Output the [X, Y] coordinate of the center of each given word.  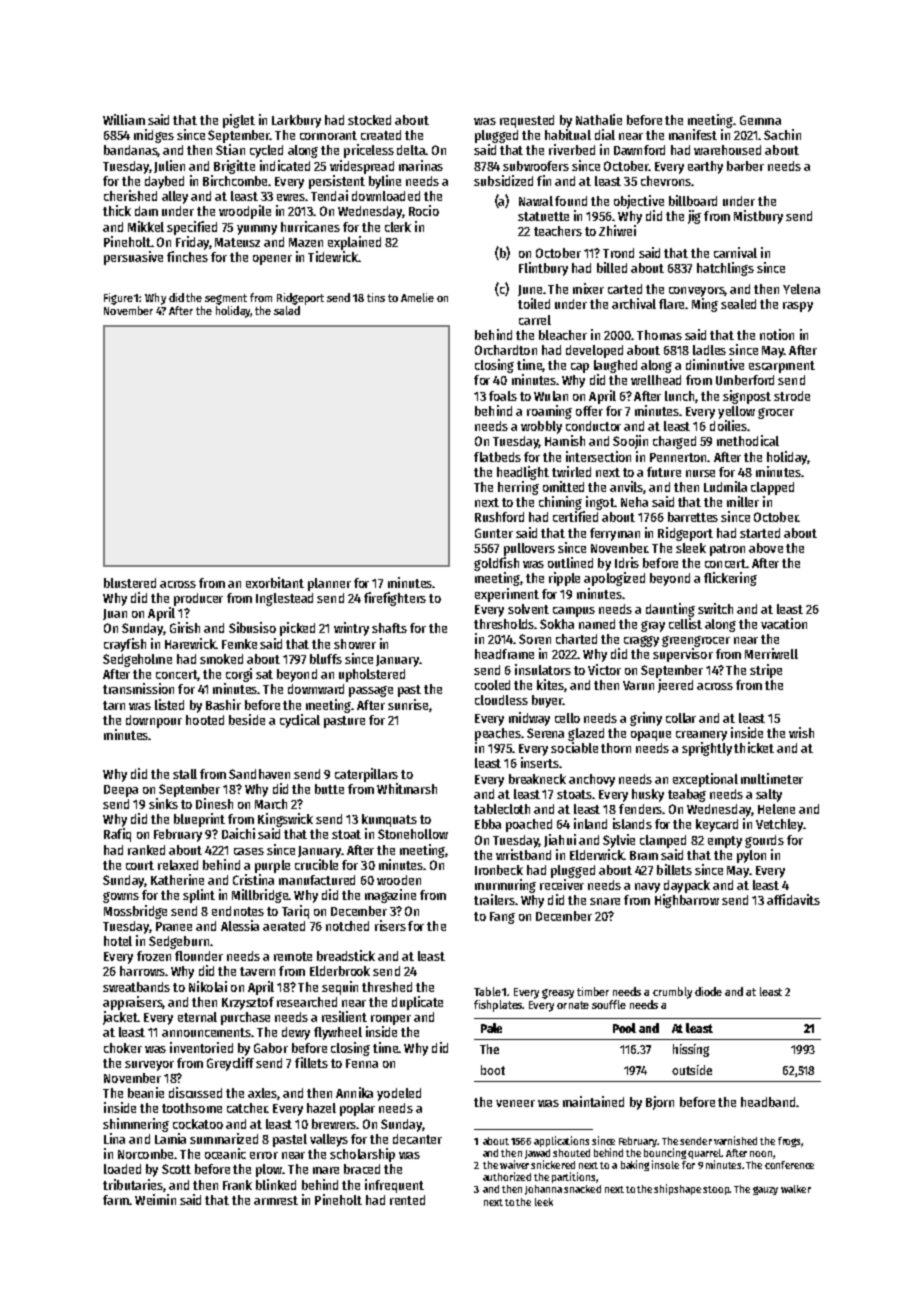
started [760, 533]
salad [287, 310]
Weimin [155, 1199]
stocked [369, 120]
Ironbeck [499, 870]
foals [503, 396]
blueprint [199, 820]
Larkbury [296, 121]
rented [407, 1200]
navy [647, 888]
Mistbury [758, 217]
